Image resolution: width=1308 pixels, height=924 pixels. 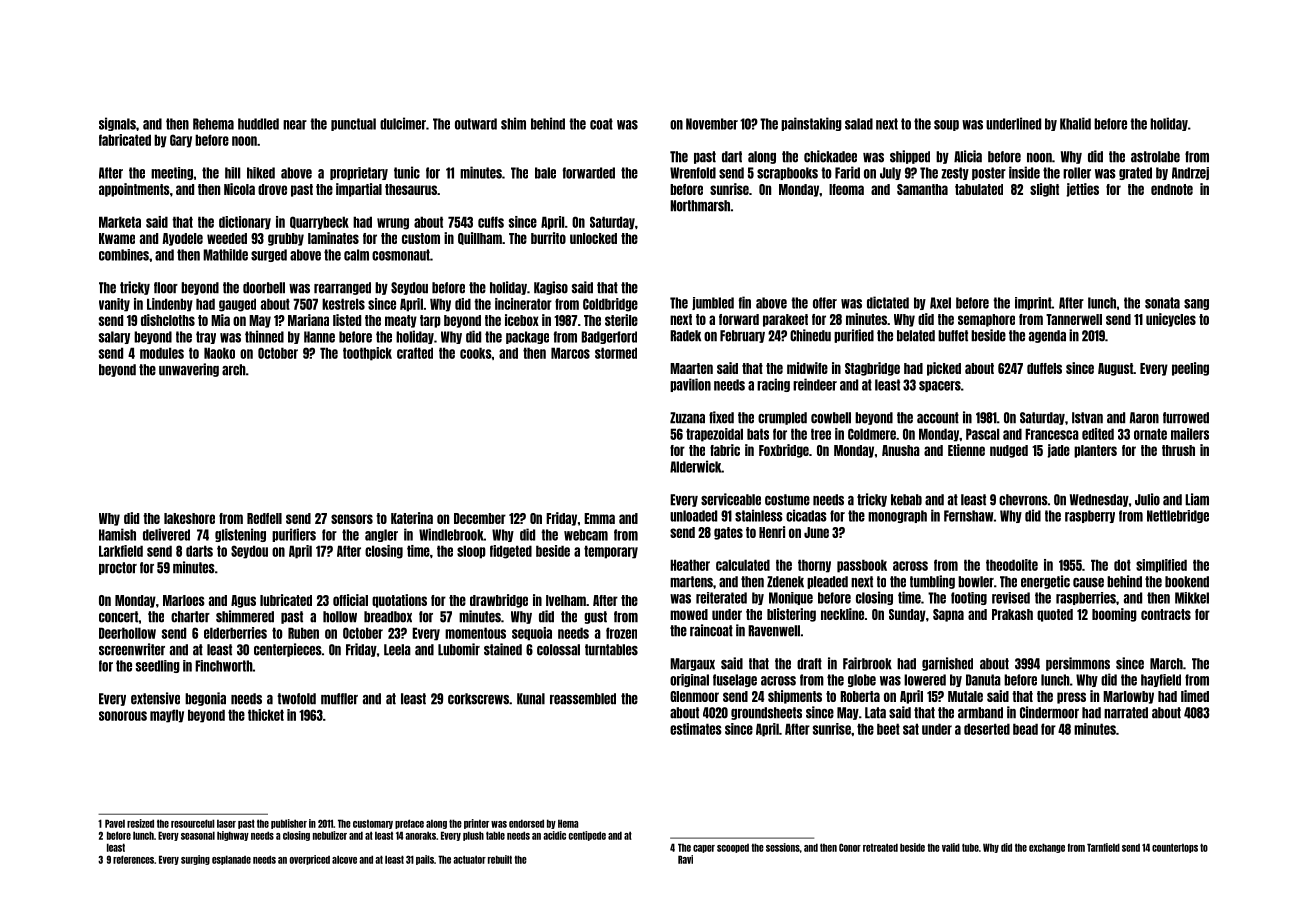 I want to click on huddled, so click(x=258, y=124).
